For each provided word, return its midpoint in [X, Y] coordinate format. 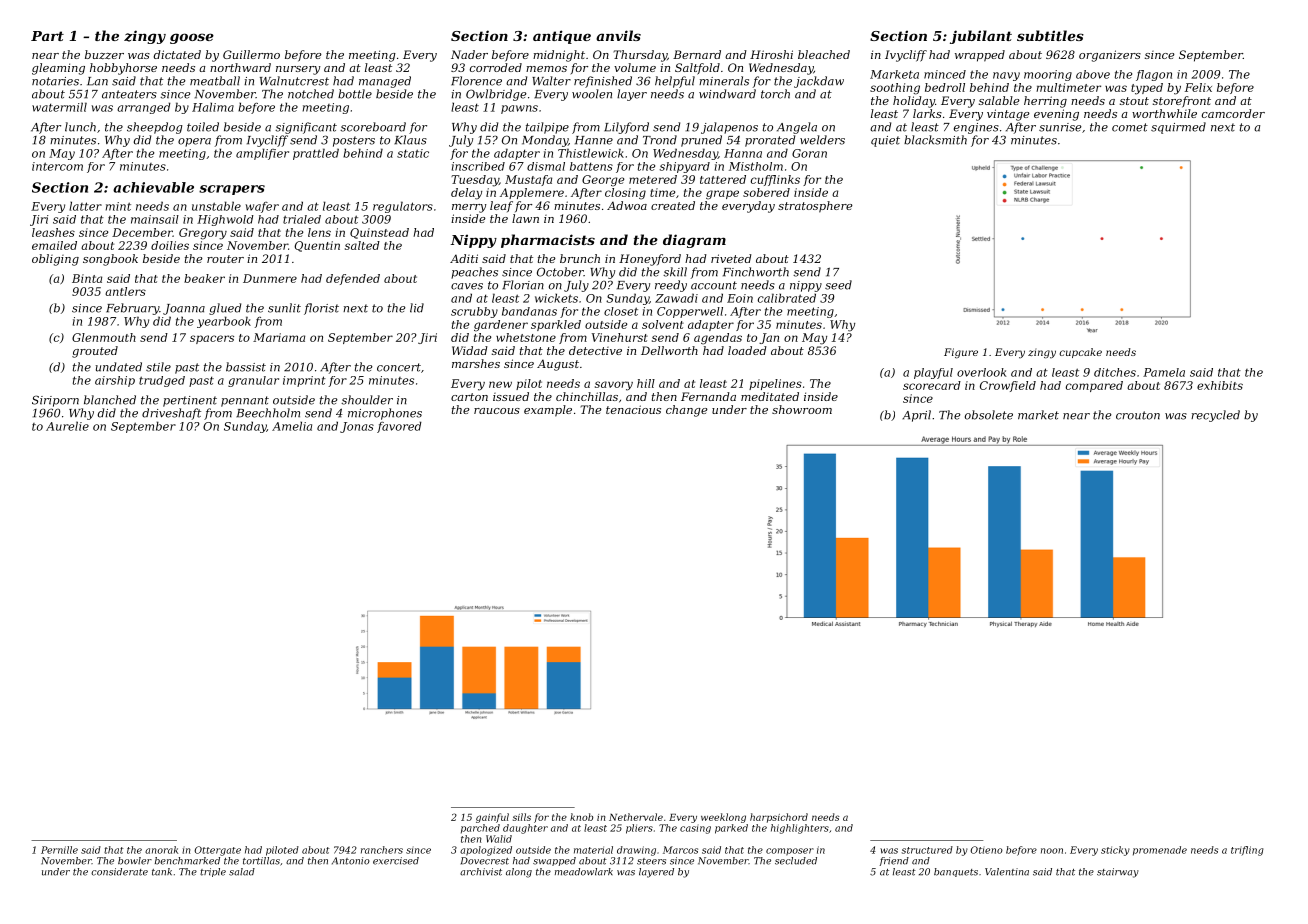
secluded [796, 861]
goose [192, 38]
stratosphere [815, 207]
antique [562, 37]
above [1093, 74]
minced [945, 74]
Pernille [59, 850]
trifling [1247, 851]
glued [225, 309]
